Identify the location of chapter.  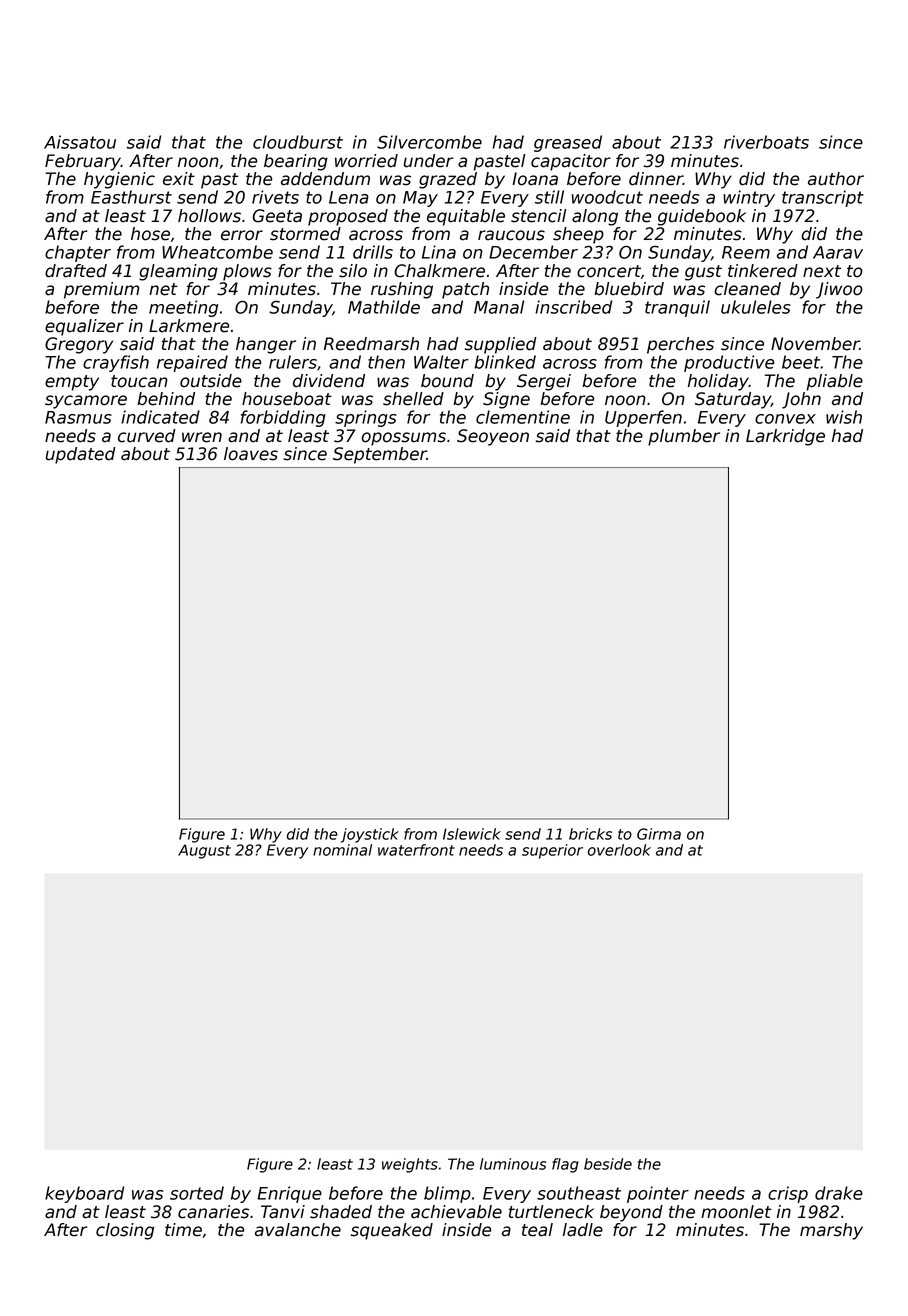
(78, 253).
